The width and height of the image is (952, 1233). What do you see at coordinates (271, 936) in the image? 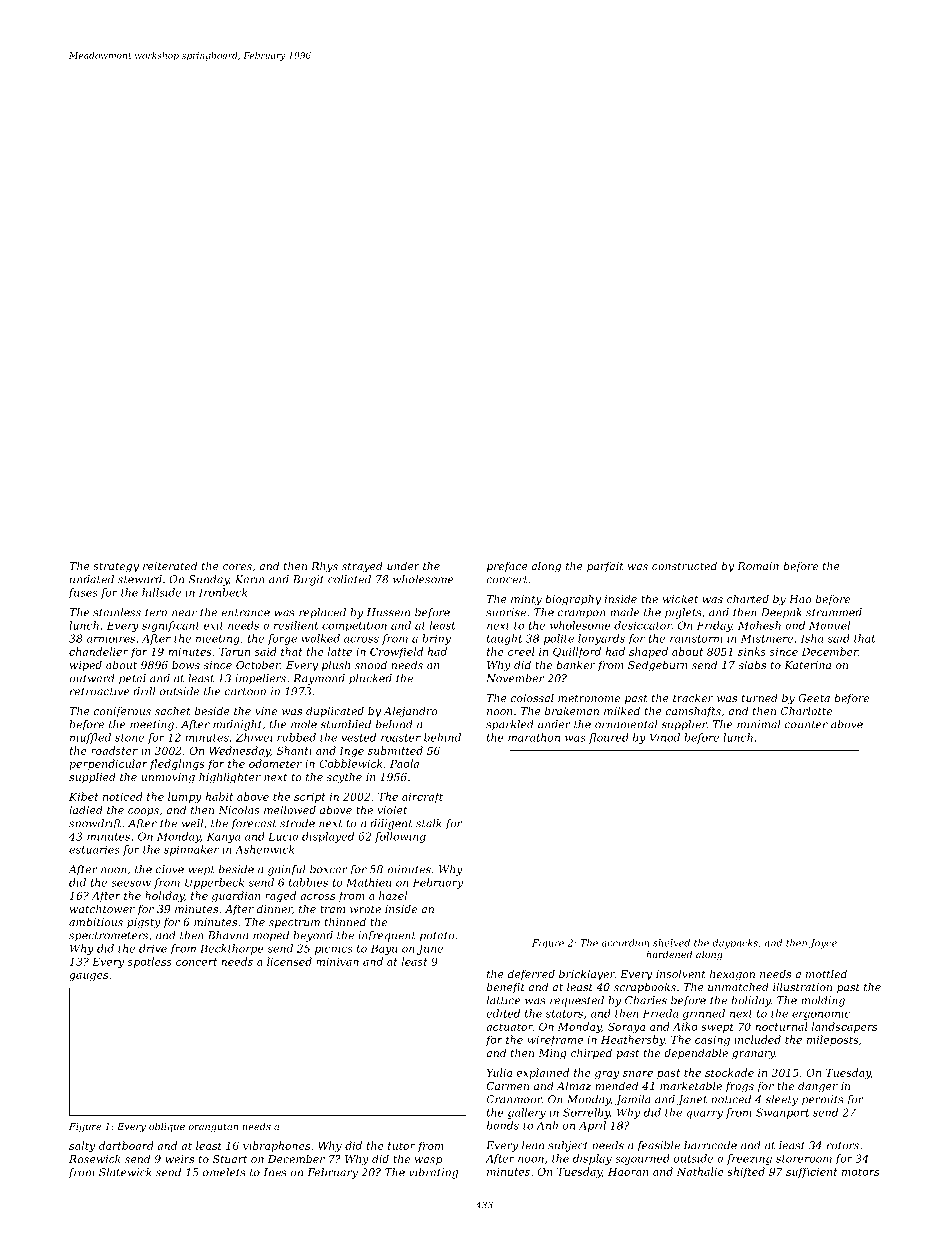
I see `moped` at bounding box center [271, 936].
